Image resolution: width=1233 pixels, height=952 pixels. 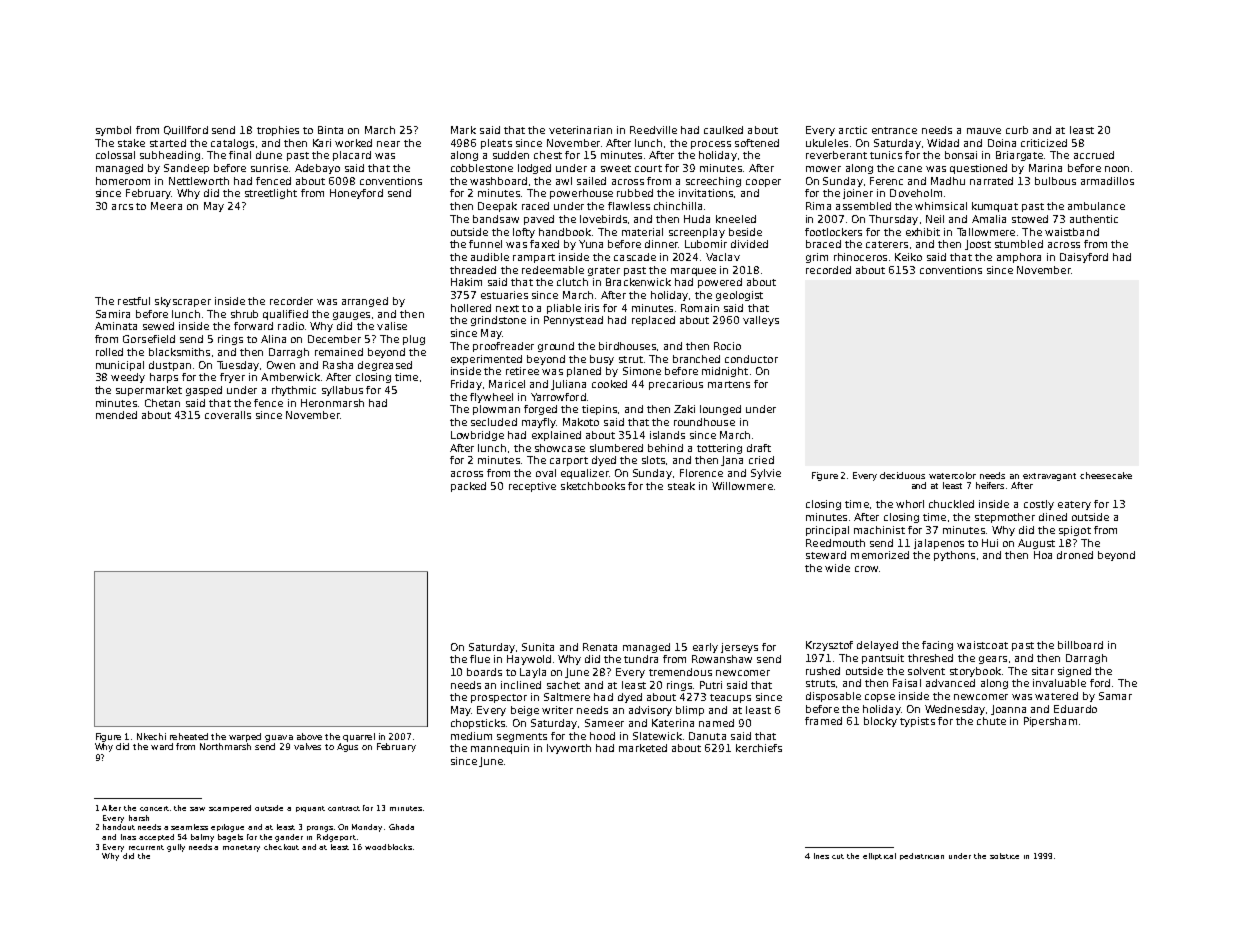 I want to click on draft, so click(x=759, y=448).
